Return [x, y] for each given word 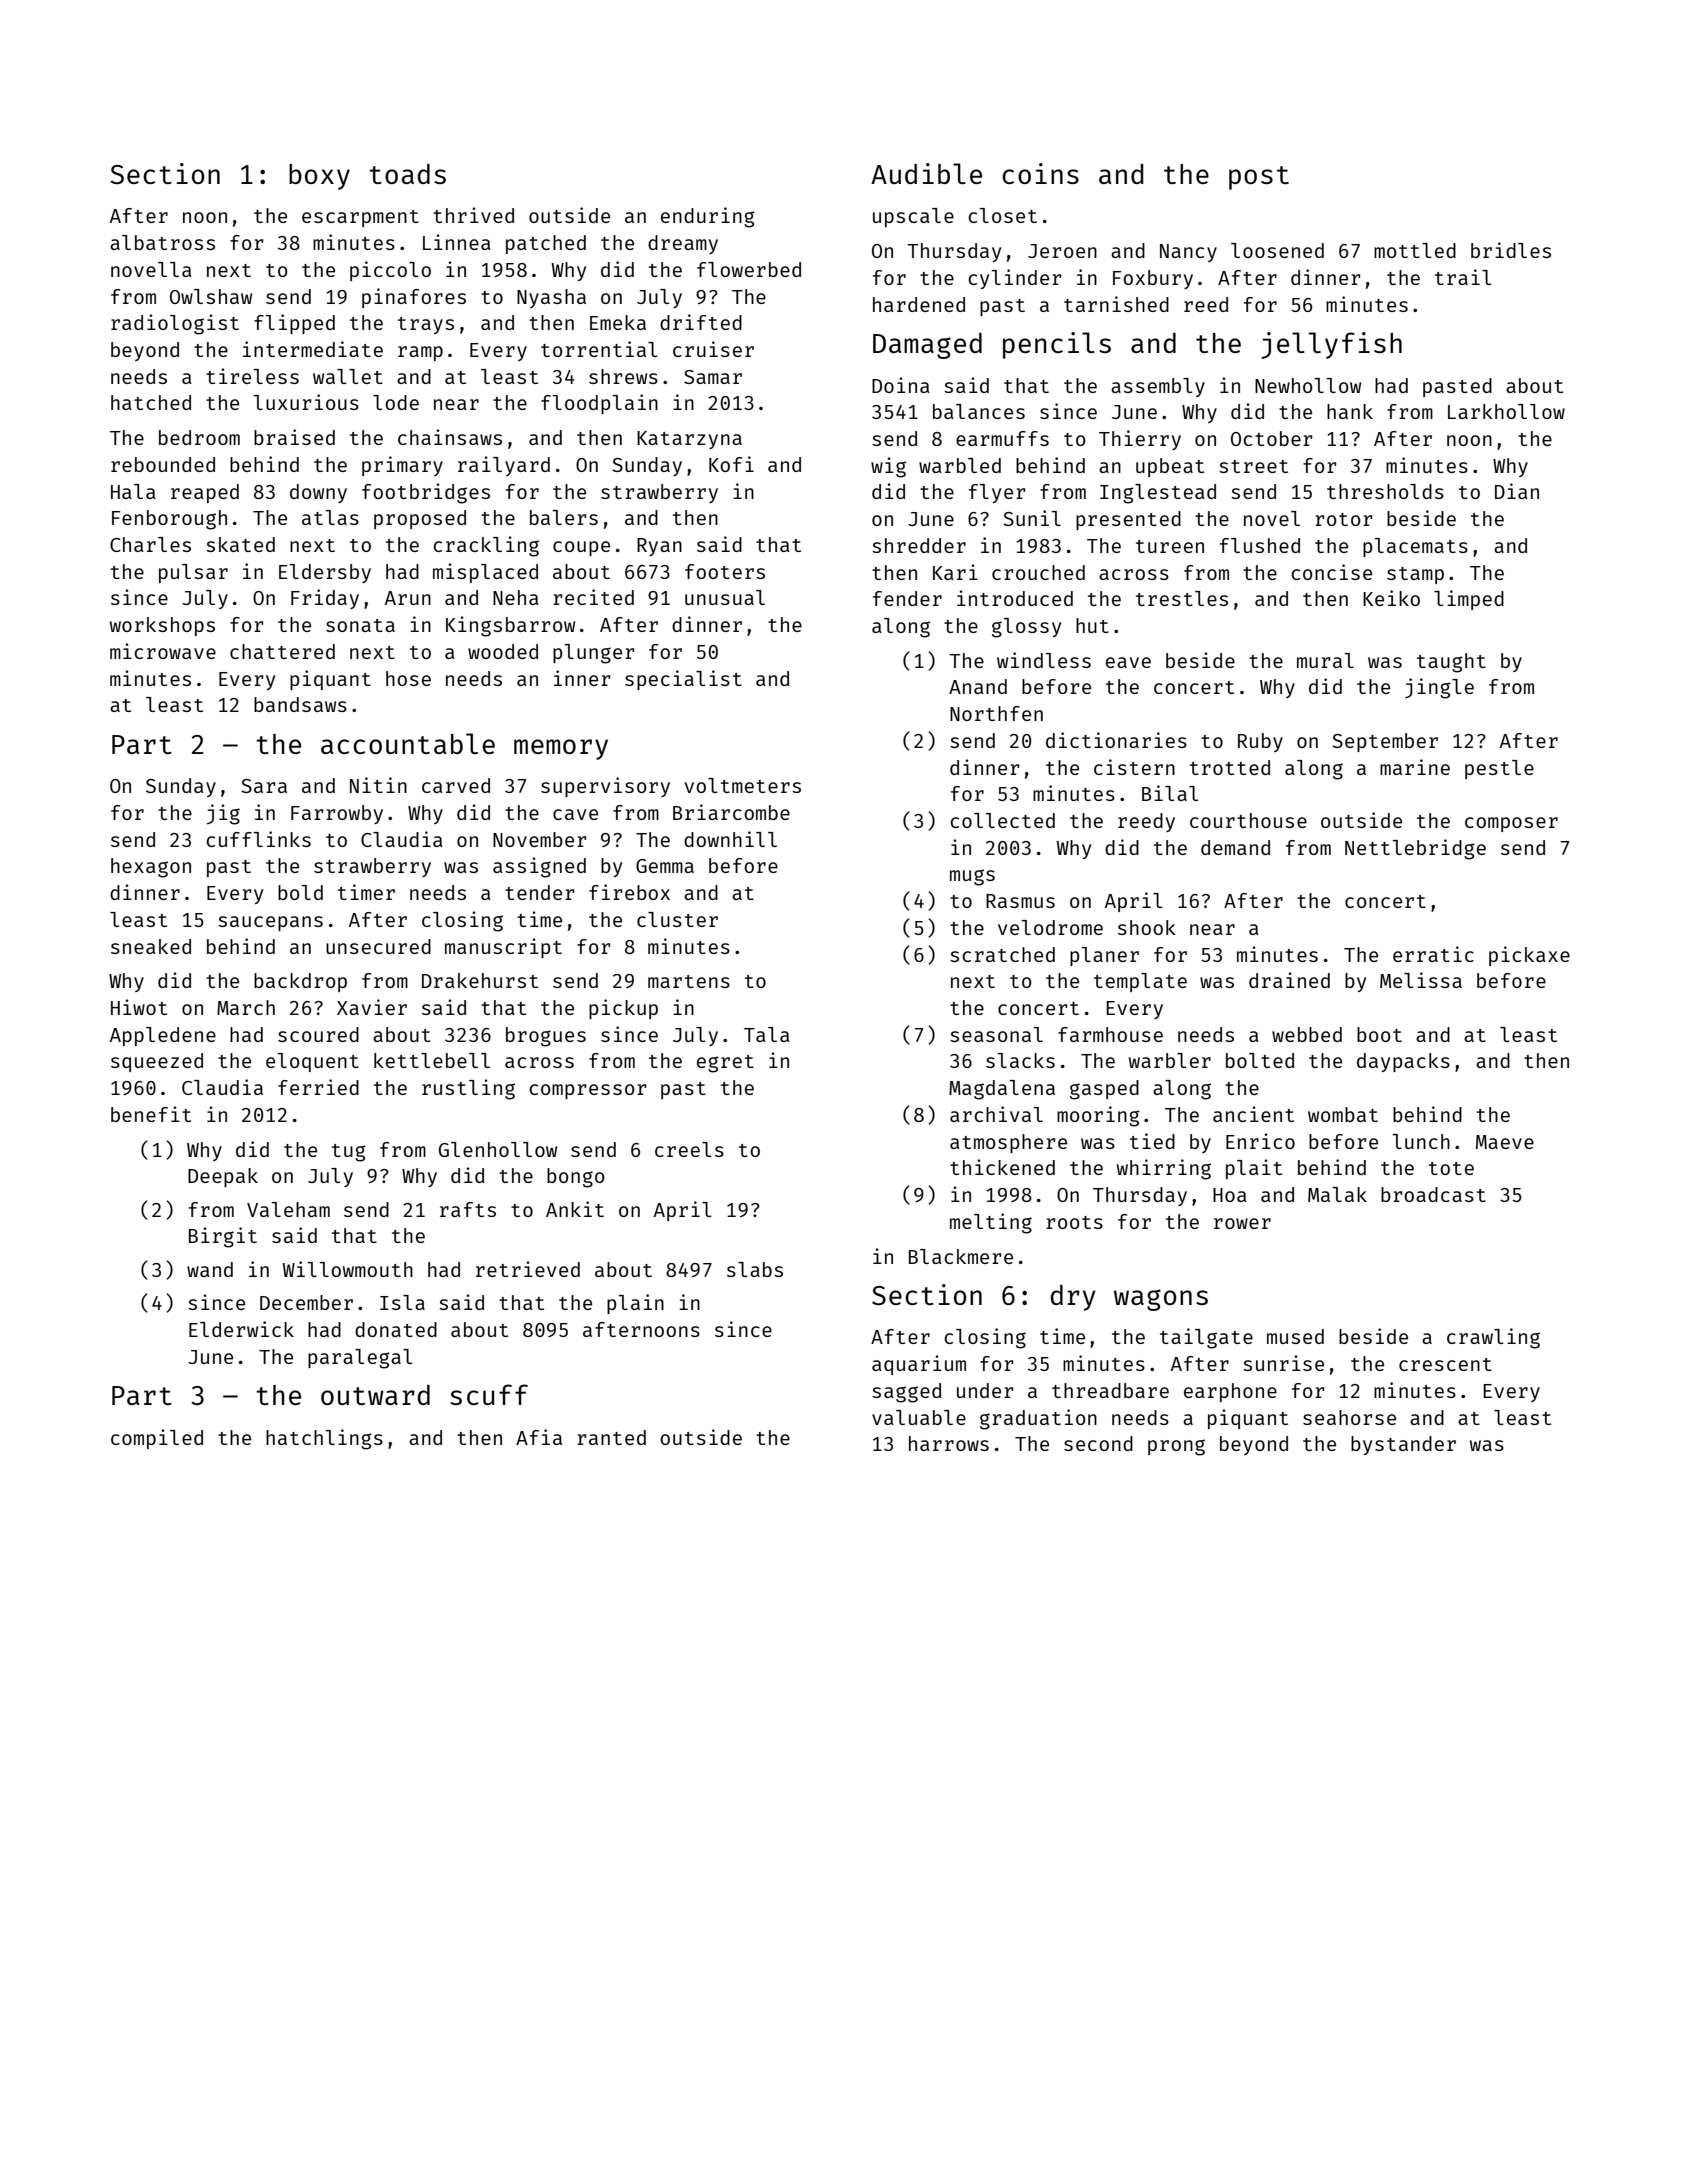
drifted [701, 322]
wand [210, 1269]
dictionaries [1116, 740]
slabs [755, 1269]
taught [1451, 663]
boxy [319, 177]
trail [1463, 277]
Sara [264, 786]
